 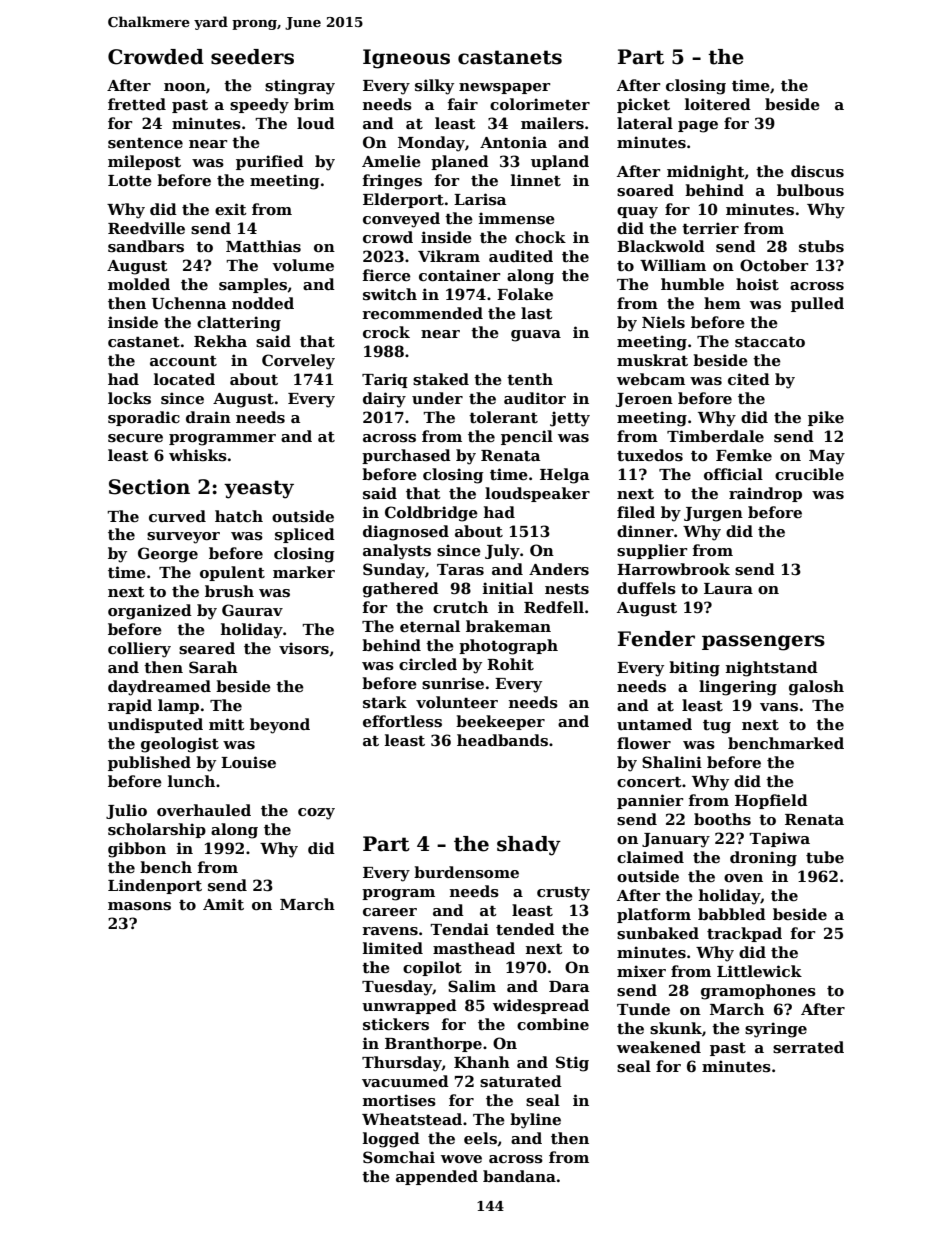 I want to click on Coldbridge, so click(x=431, y=514).
